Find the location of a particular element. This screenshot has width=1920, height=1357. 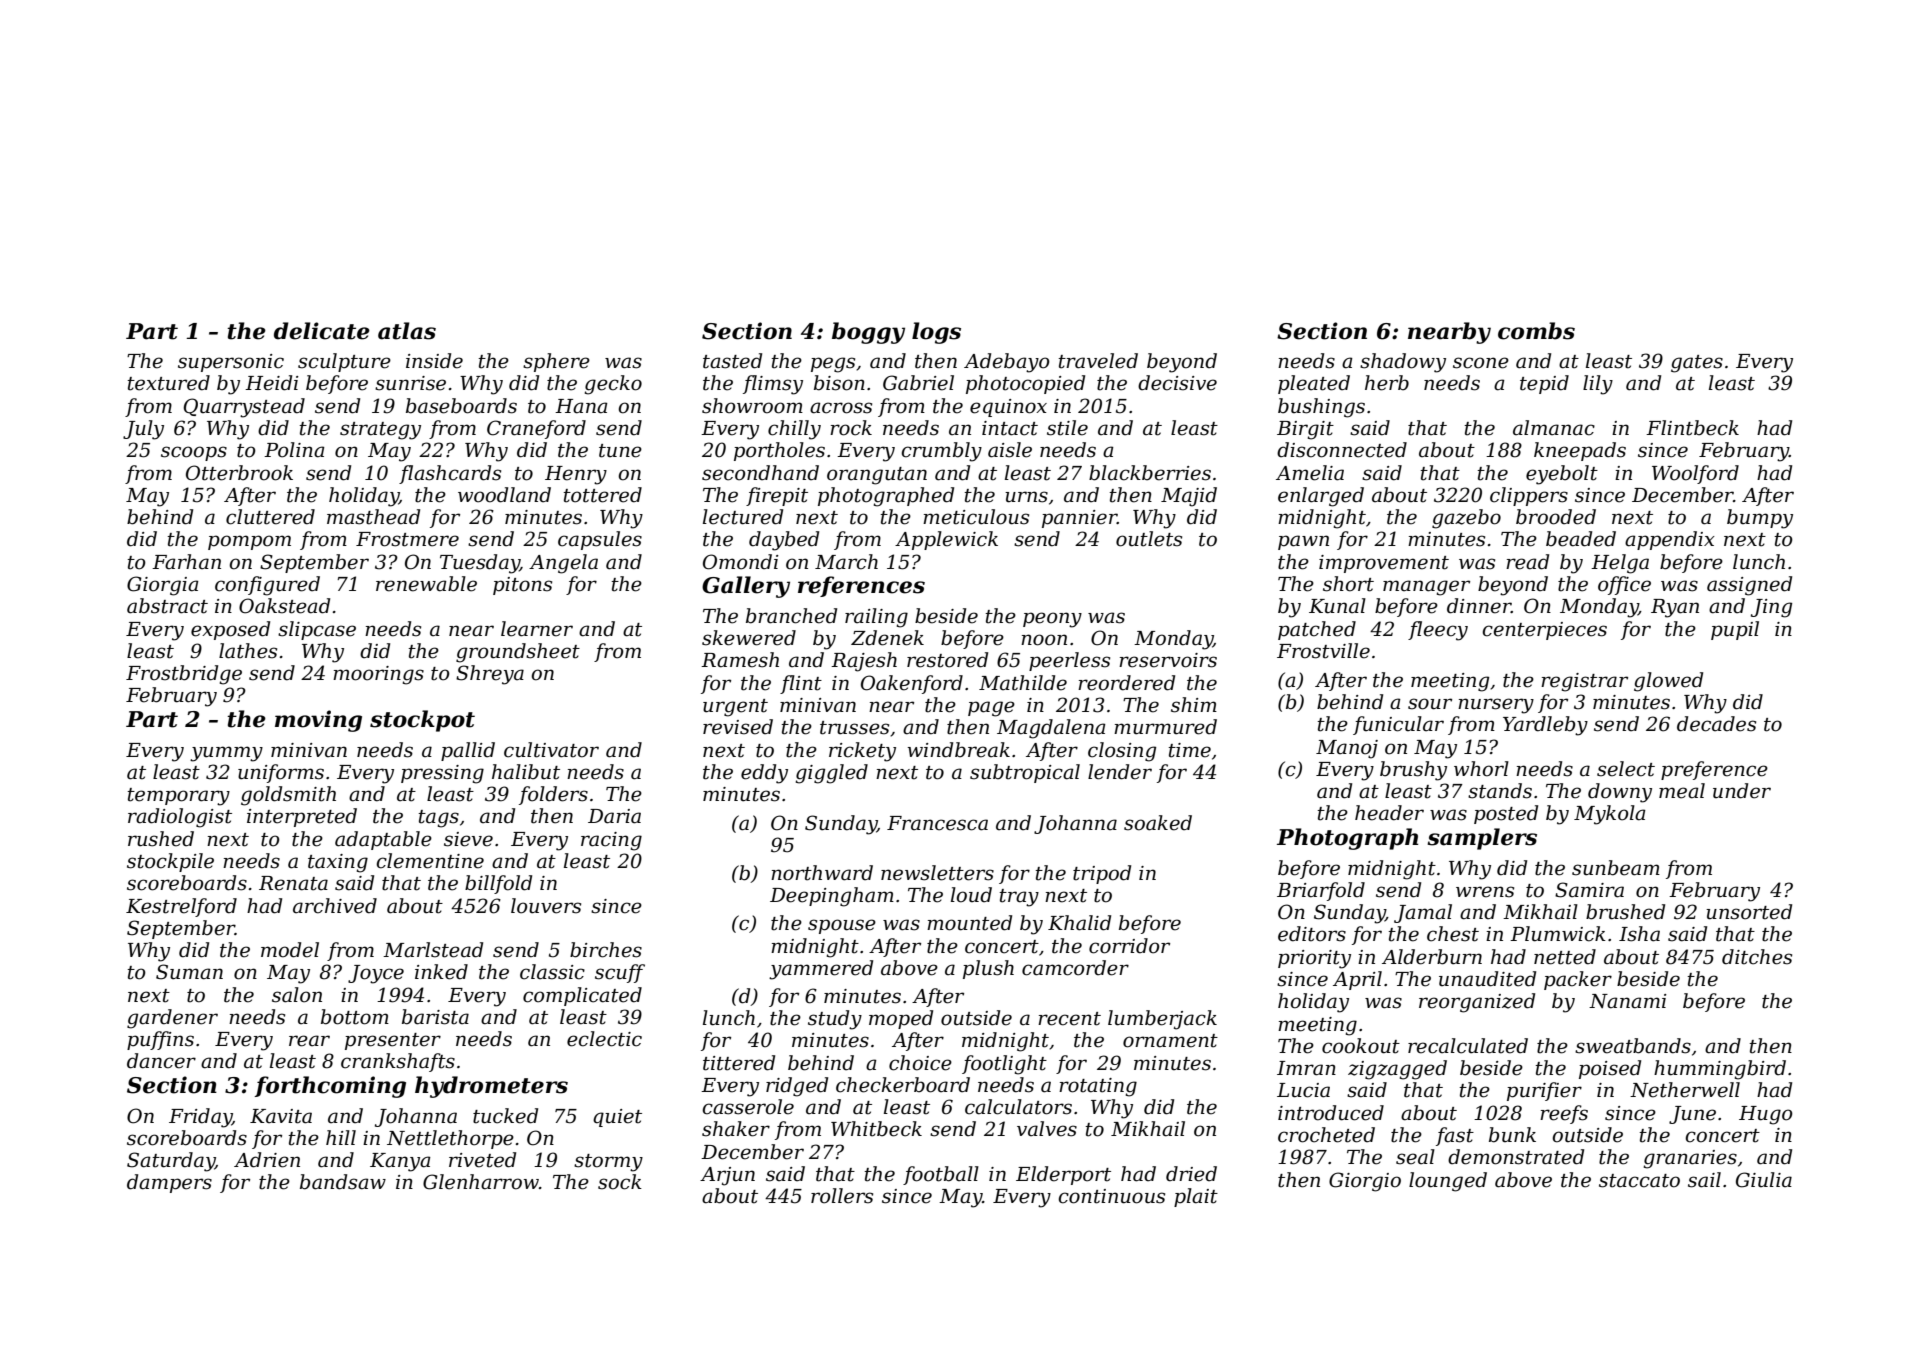

logs is located at coordinates (936, 333).
